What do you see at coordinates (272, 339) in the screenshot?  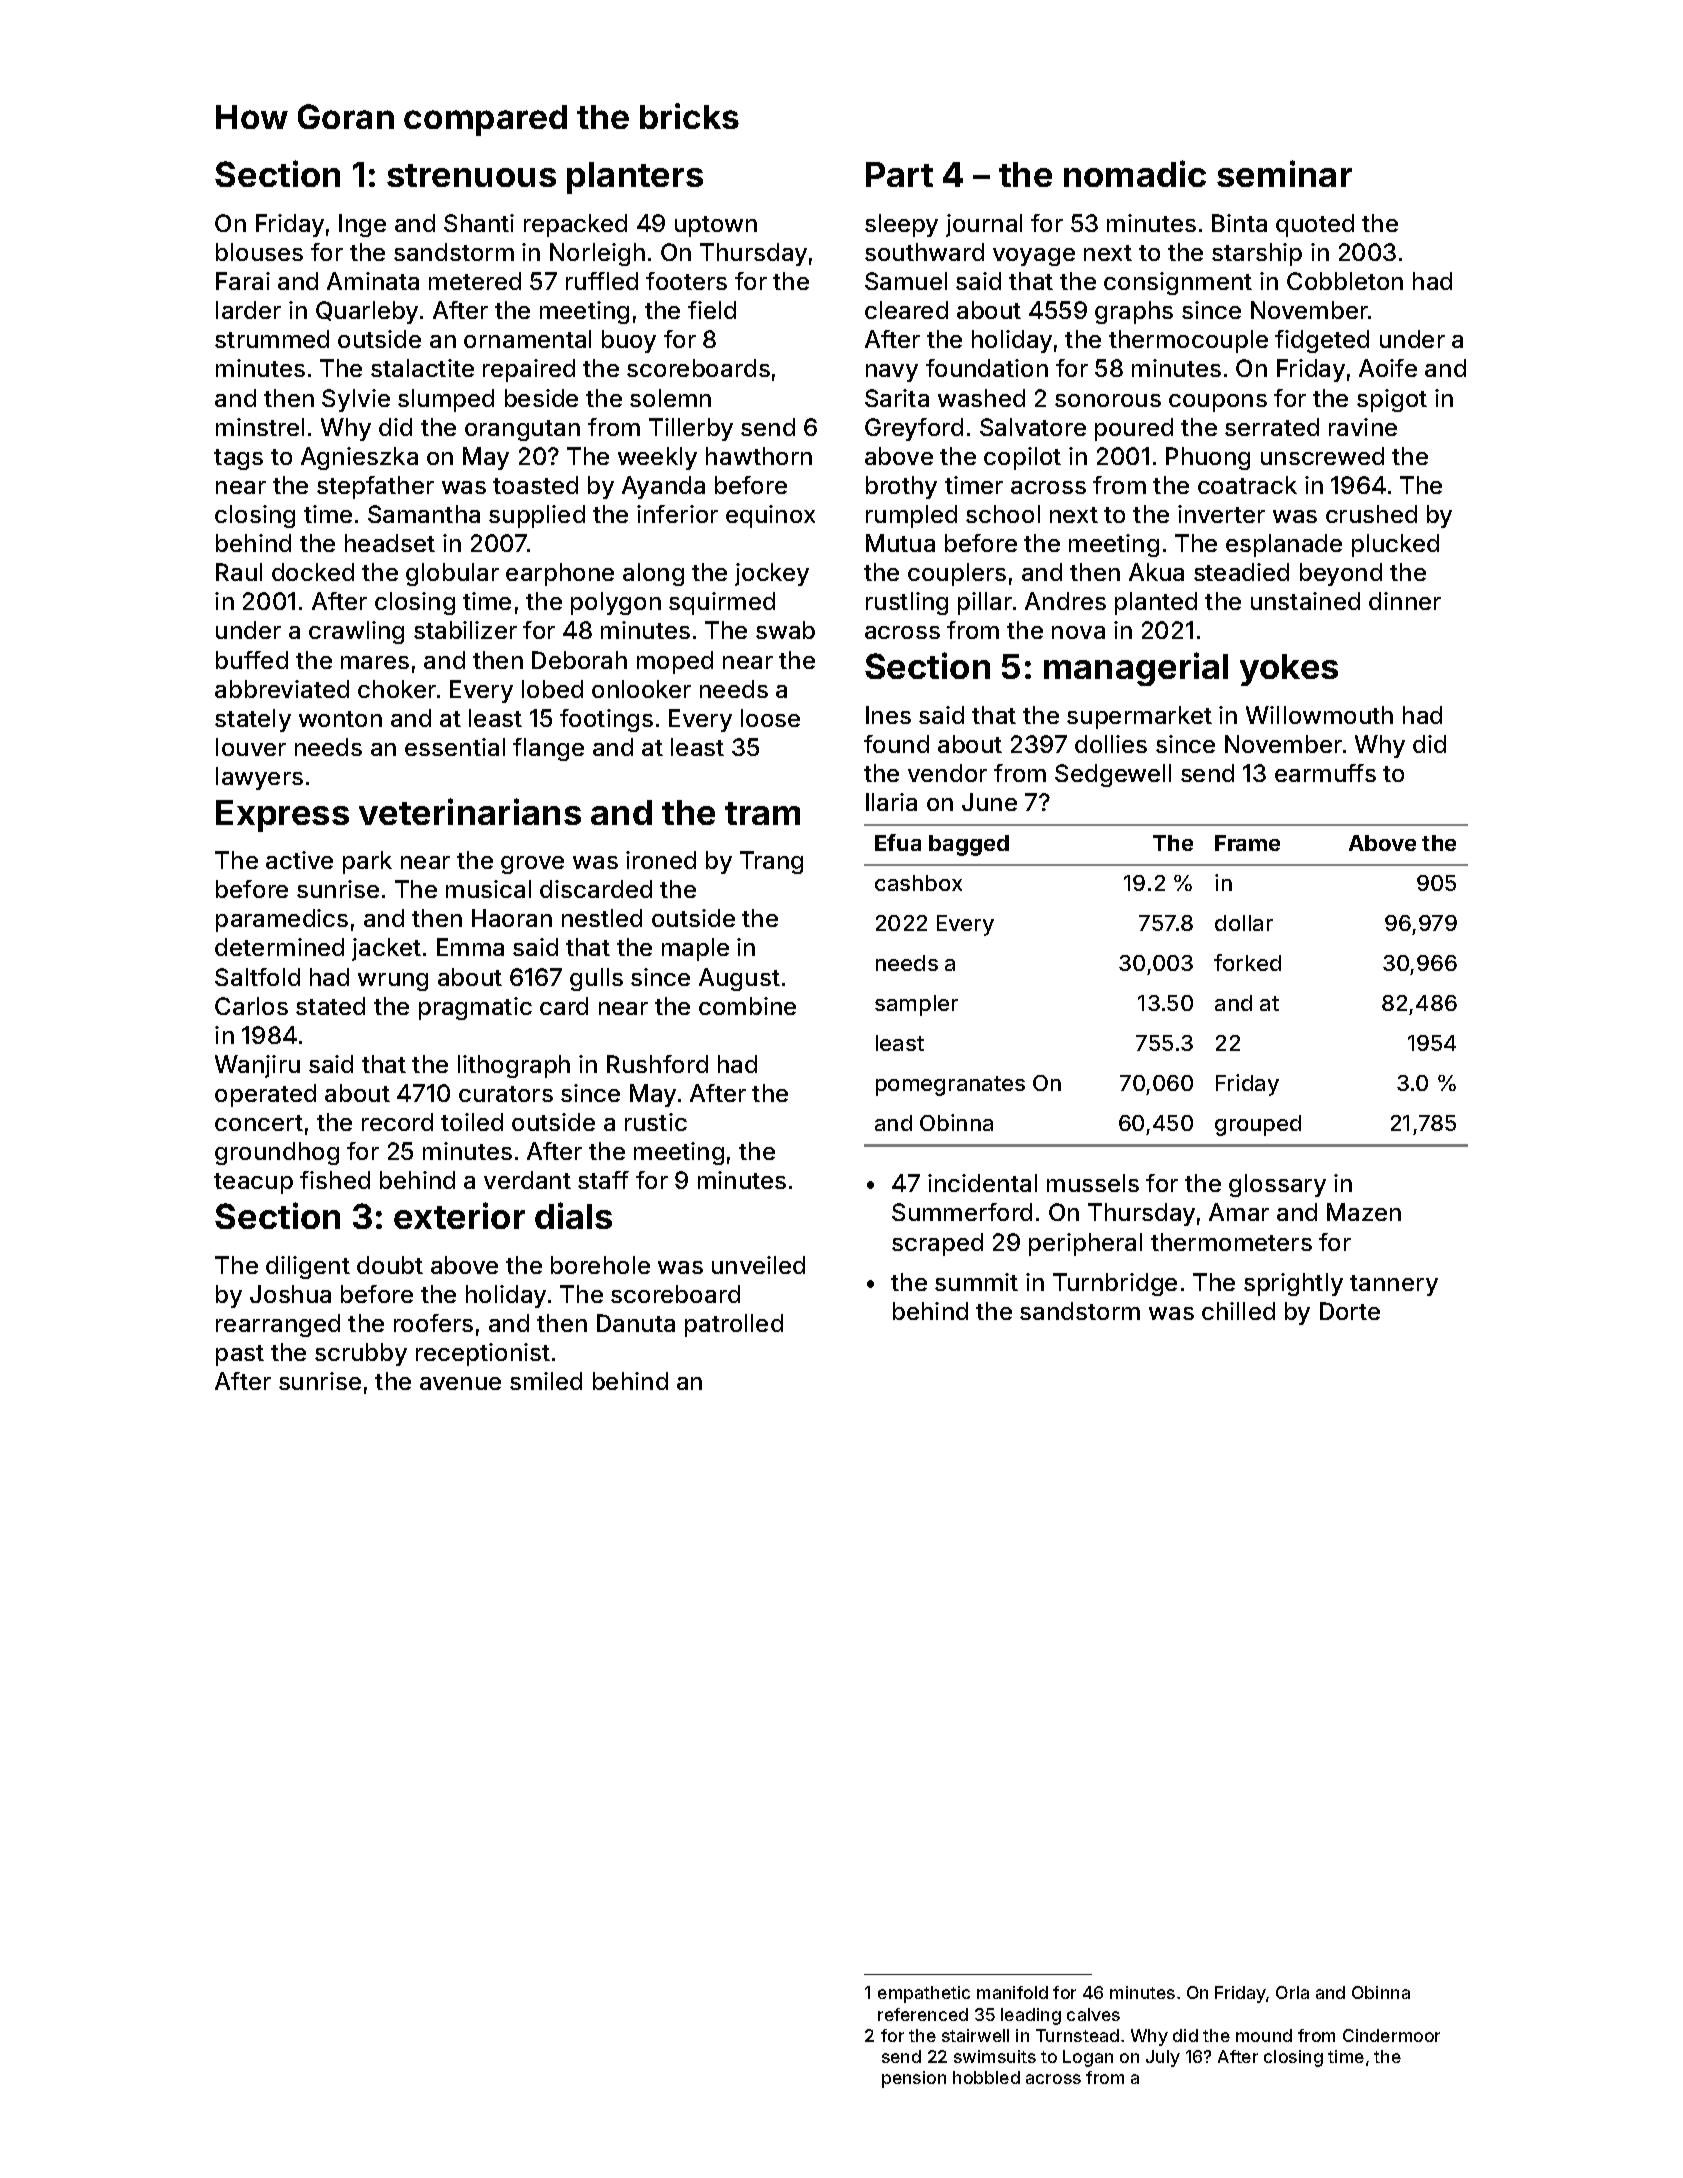 I see `strummed` at bounding box center [272, 339].
